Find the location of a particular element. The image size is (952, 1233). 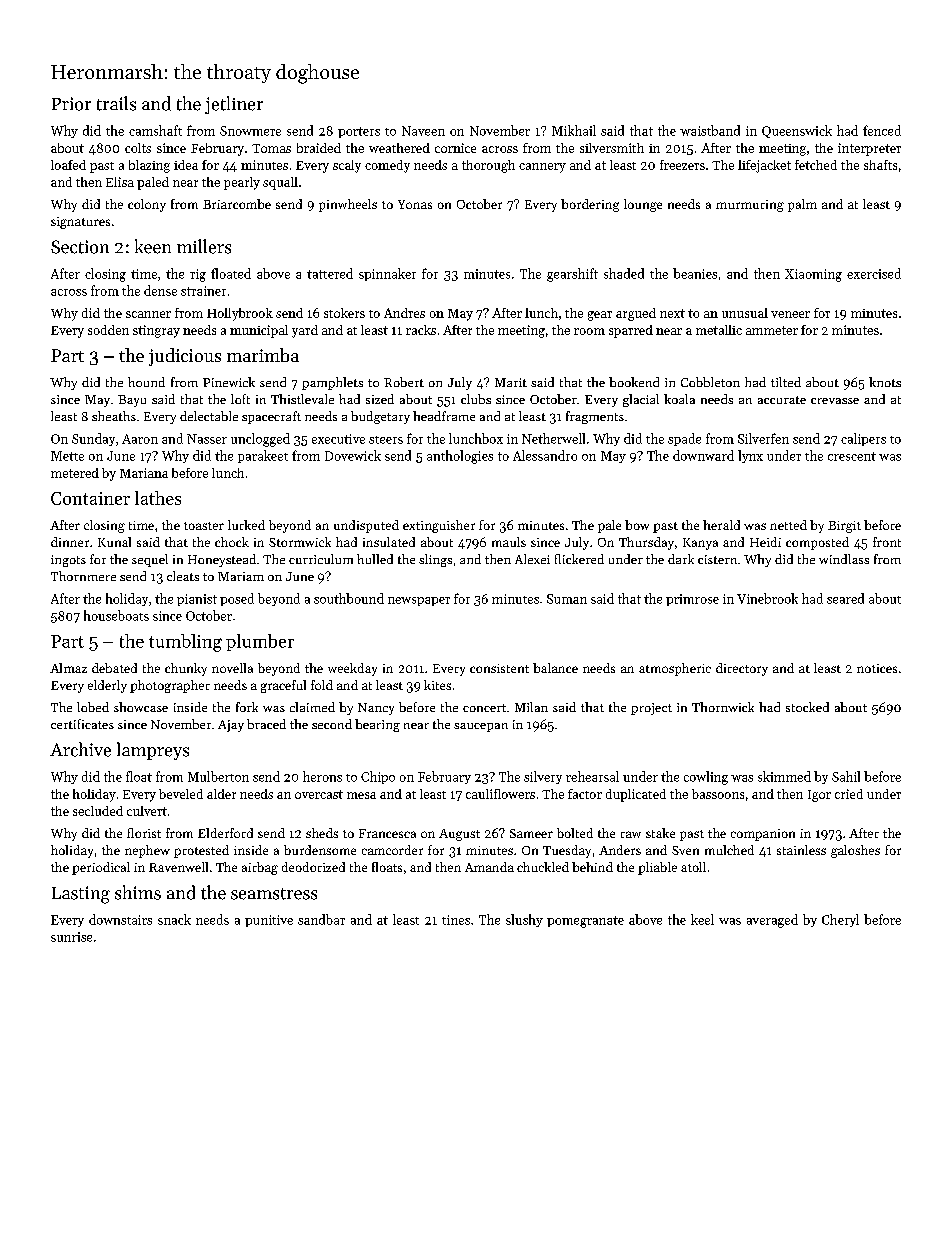

signatures is located at coordinates (80, 223).
